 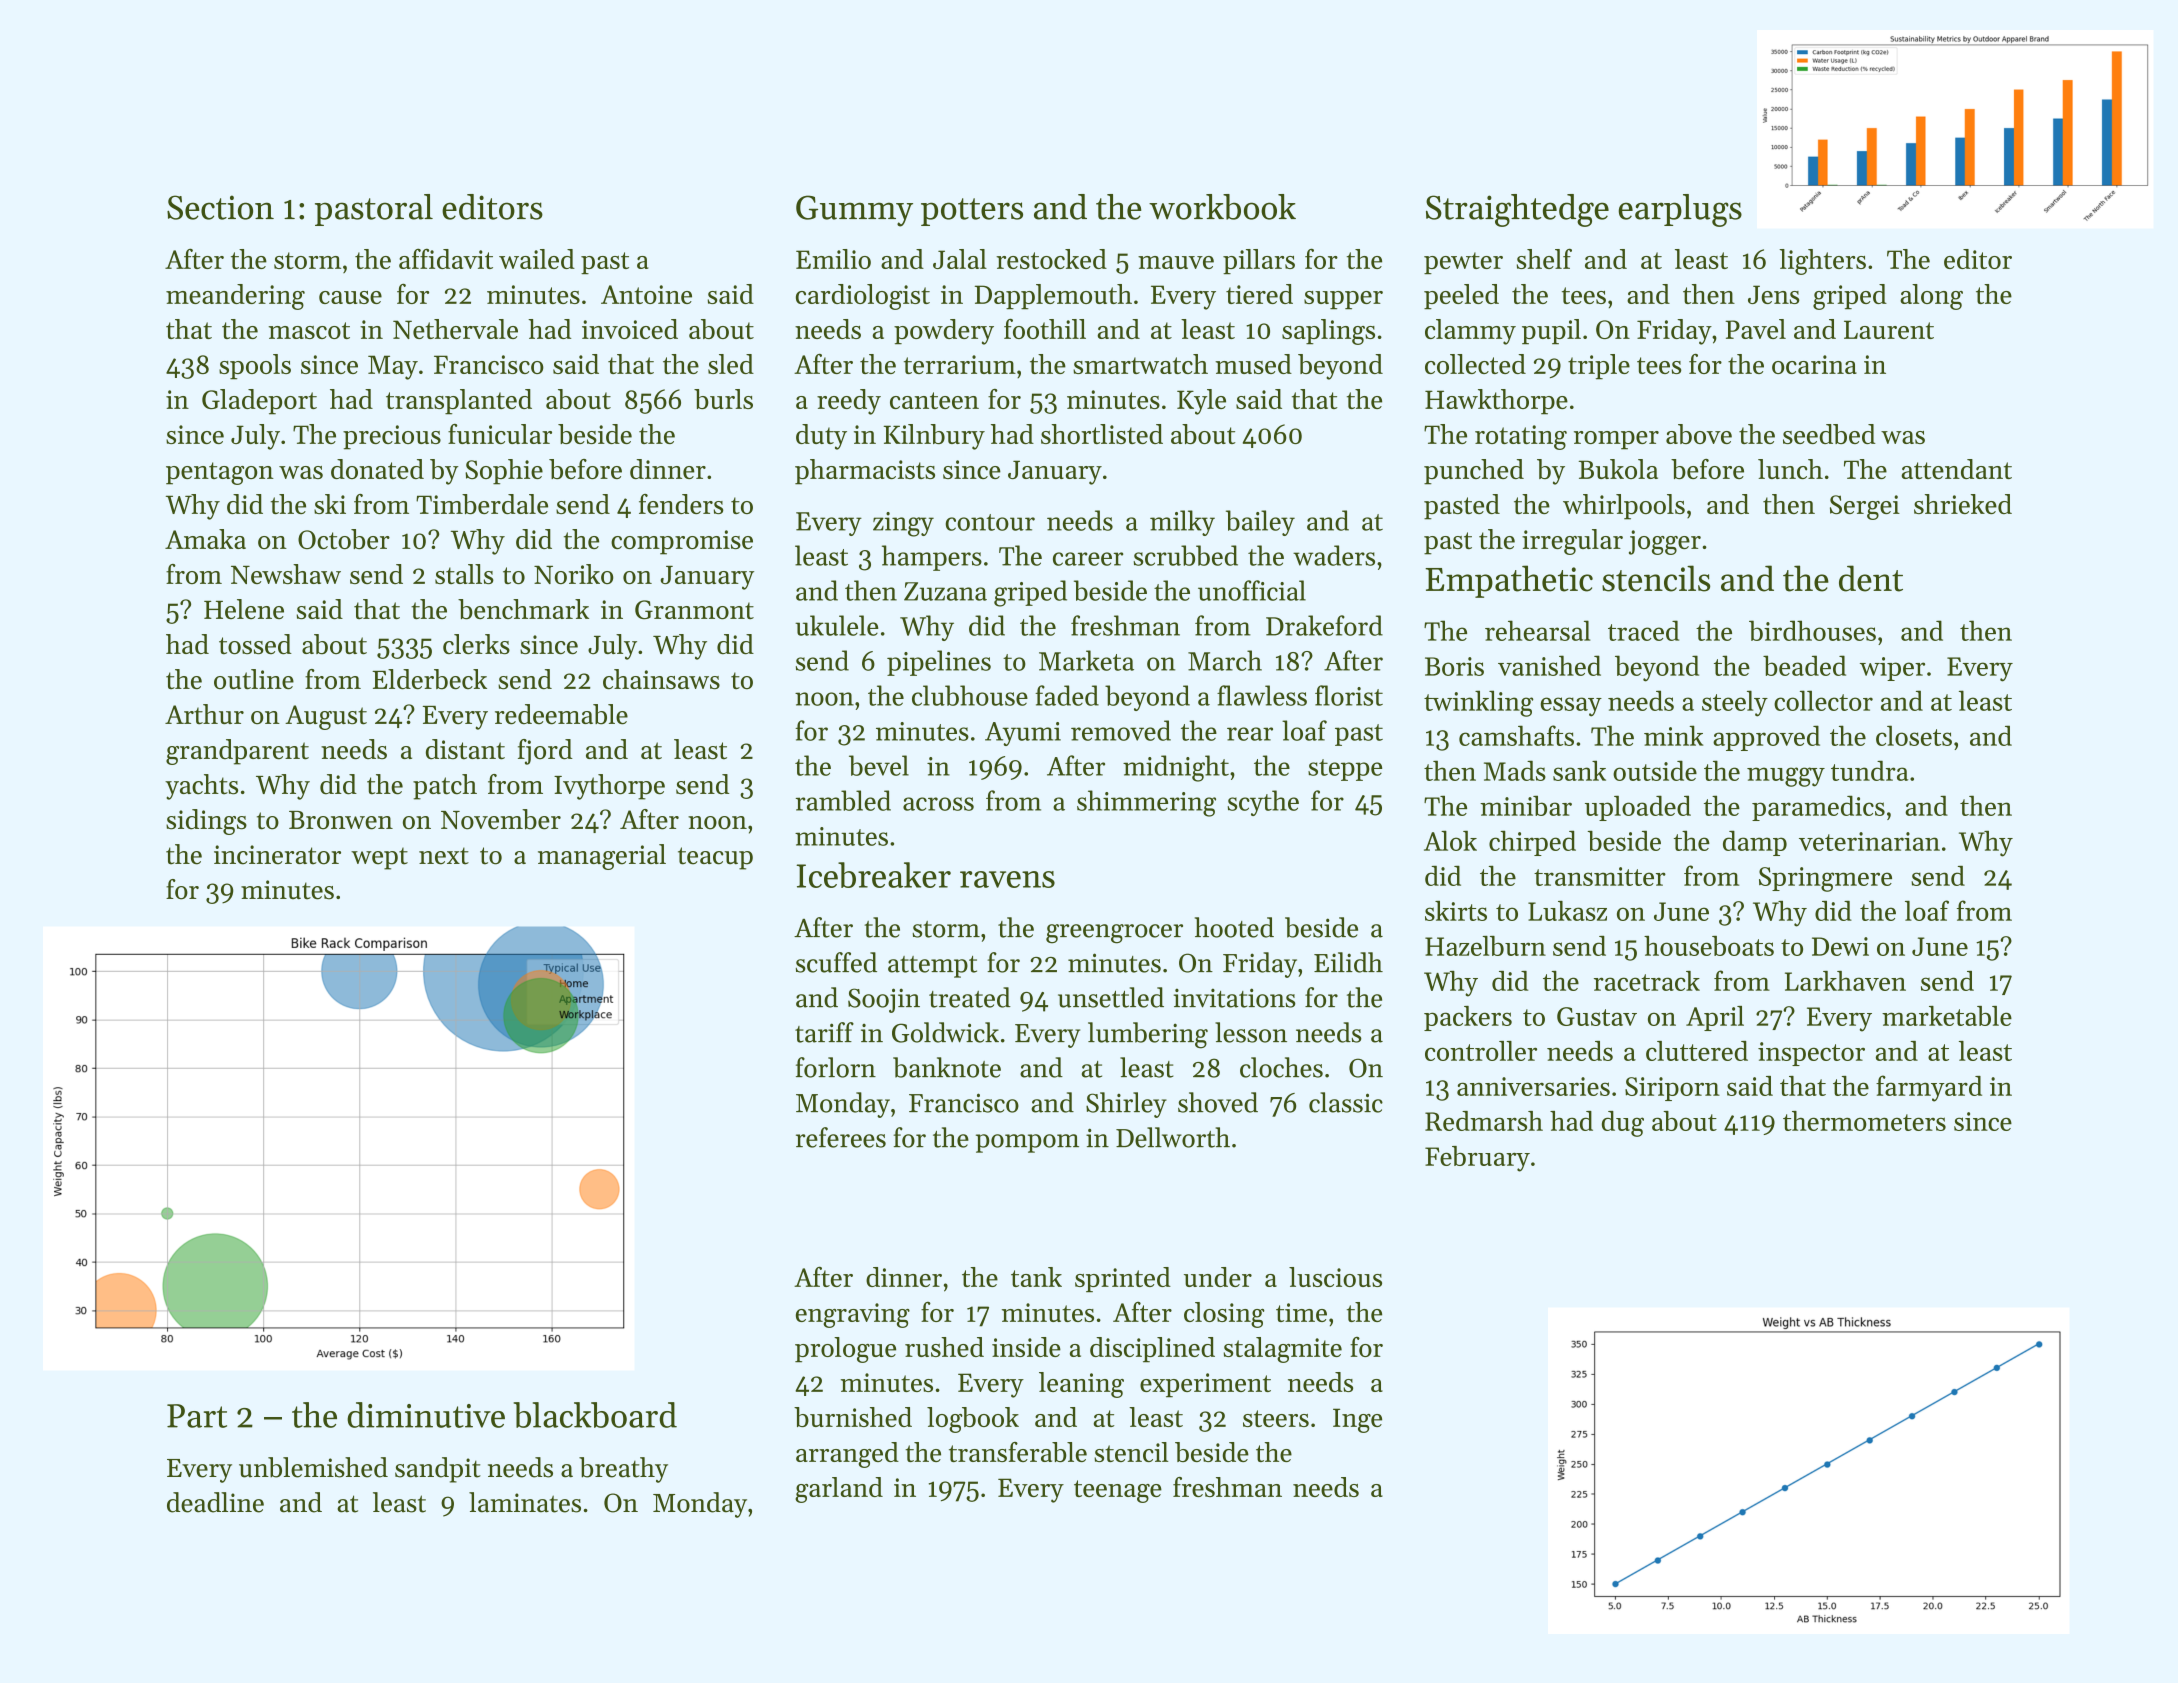 I want to click on referees, so click(x=841, y=1137).
